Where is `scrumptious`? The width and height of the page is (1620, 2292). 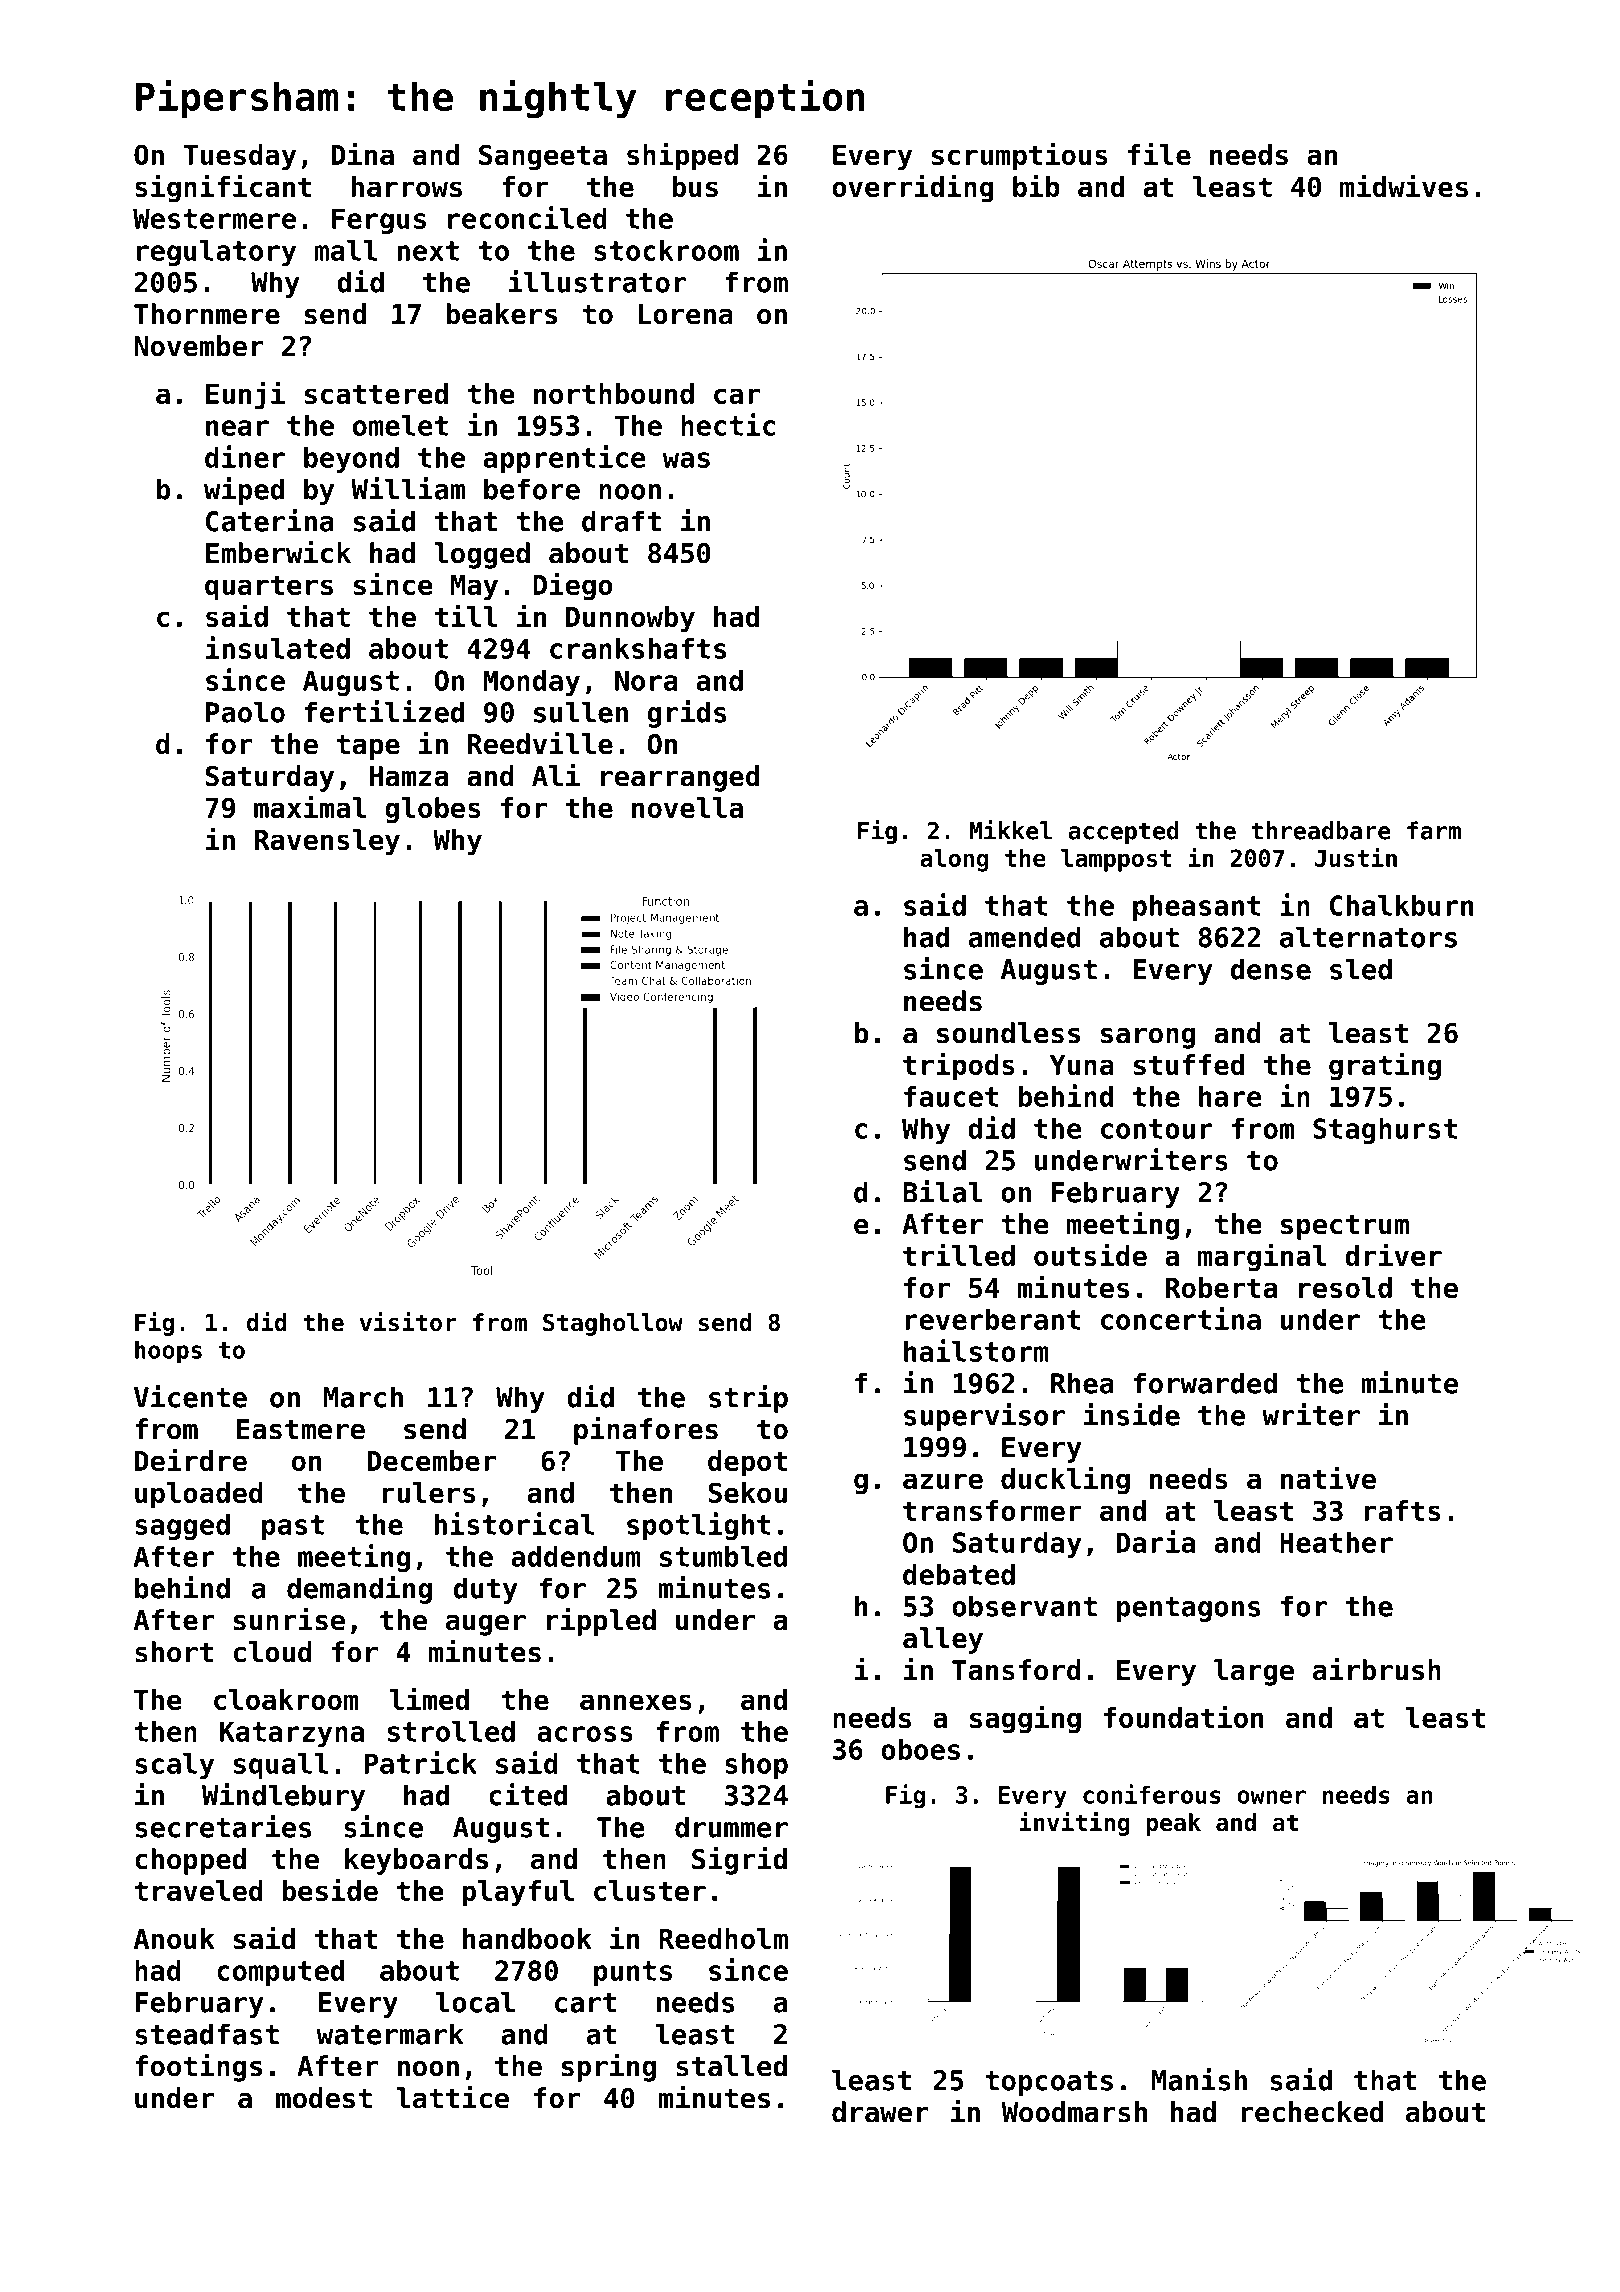 scrumptious is located at coordinates (1020, 156).
